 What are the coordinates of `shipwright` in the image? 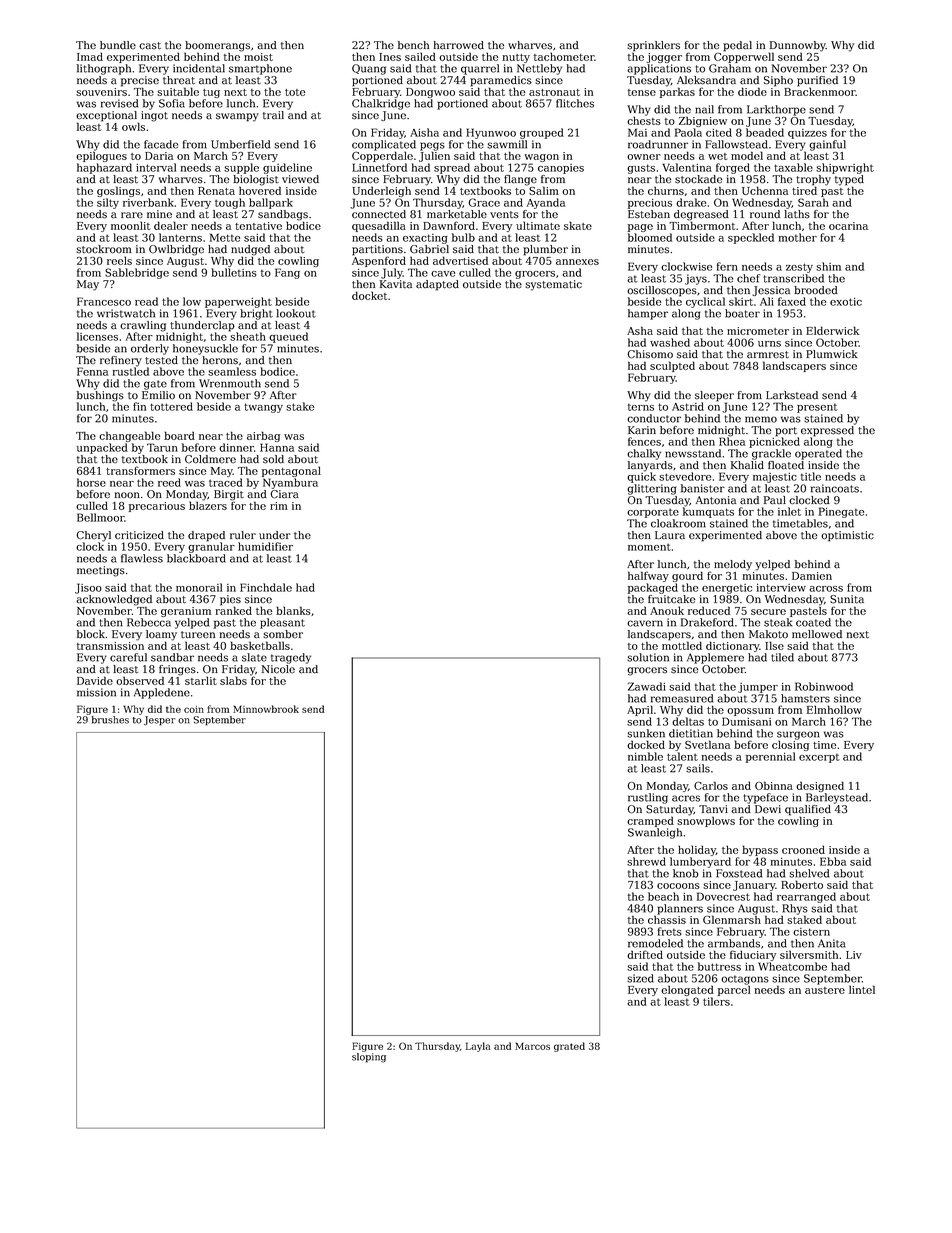 It's located at (845, 168).
